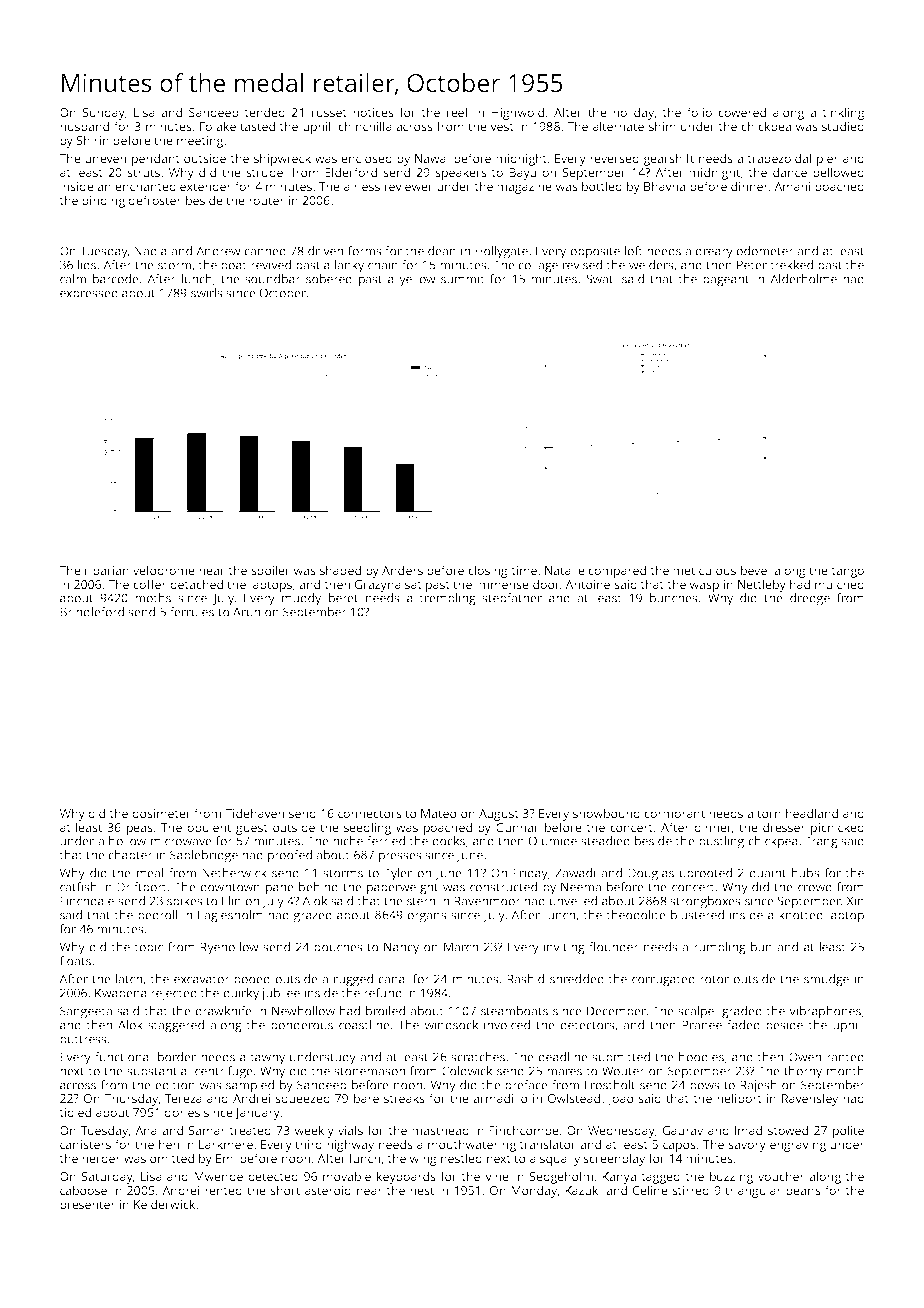 Image resolution: width=924 pixels, height=1308 pixels. I want to click on dredge, so click(810, 599).
